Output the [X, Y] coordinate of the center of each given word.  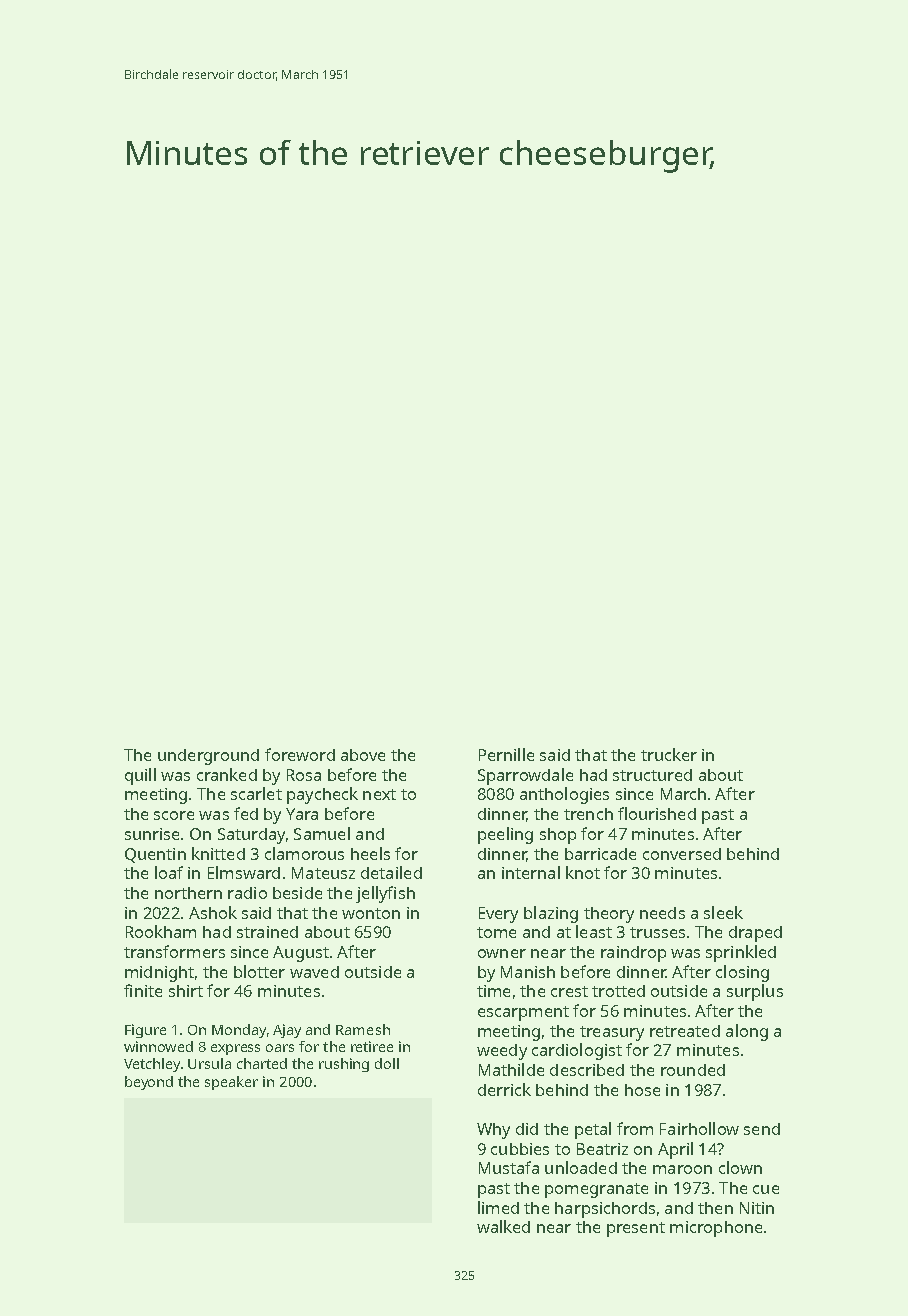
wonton [371, 913]
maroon [682, 1169]
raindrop [633, 954]
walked [503, 1226]
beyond [149, 1083]
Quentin [155, 855]
